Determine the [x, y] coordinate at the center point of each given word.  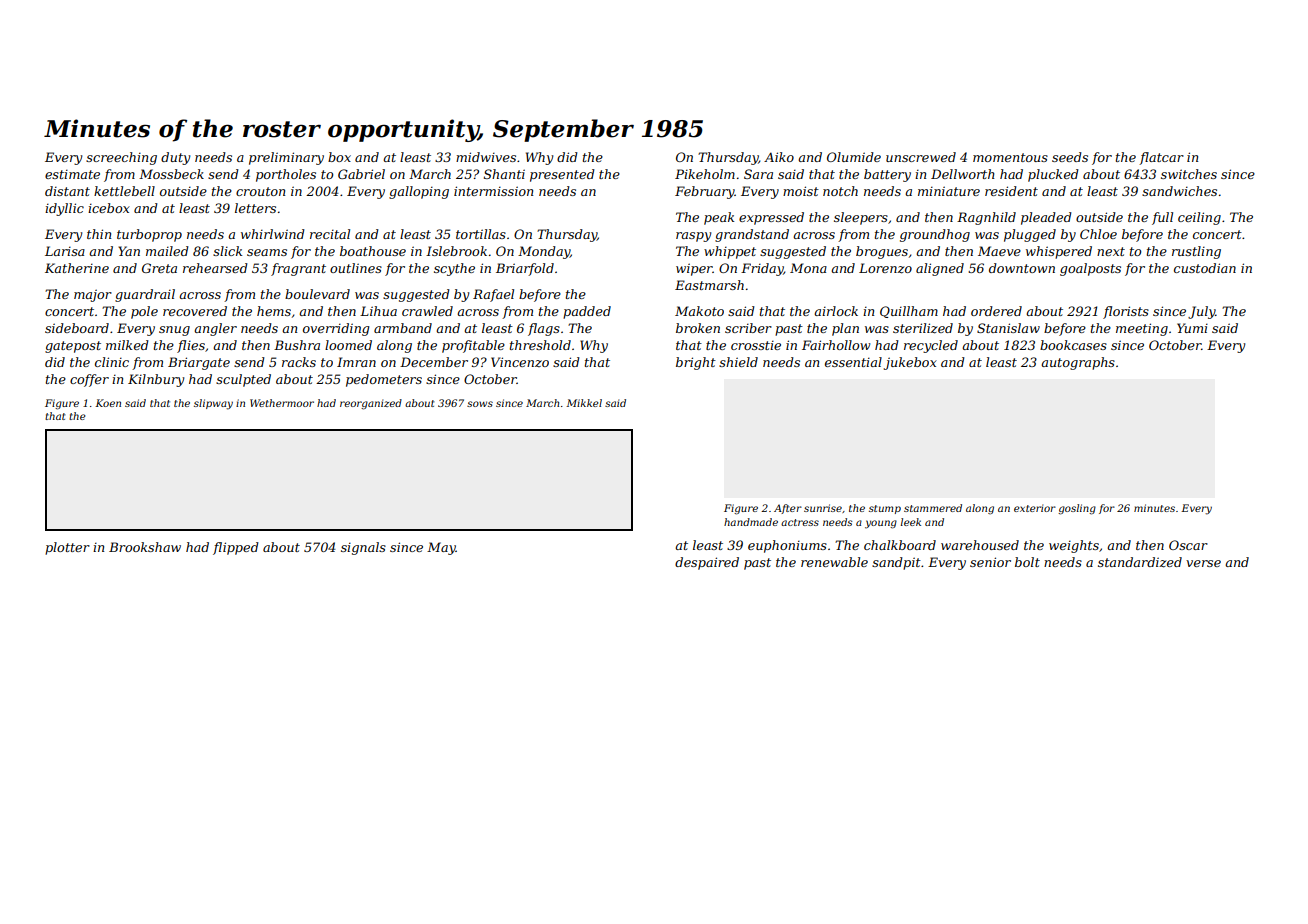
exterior [1035, 508]
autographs [1078, 363]
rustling [1196, 252]
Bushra [297, 345]
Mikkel [584, 403]
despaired [707, 563]
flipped [236, 548]
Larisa [65, 251]
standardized [1140, 562]
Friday [762, 269]
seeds [1070, 157]
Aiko [779, 157]
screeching [121, 158]
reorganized [371, 404]
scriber [748, 328]
